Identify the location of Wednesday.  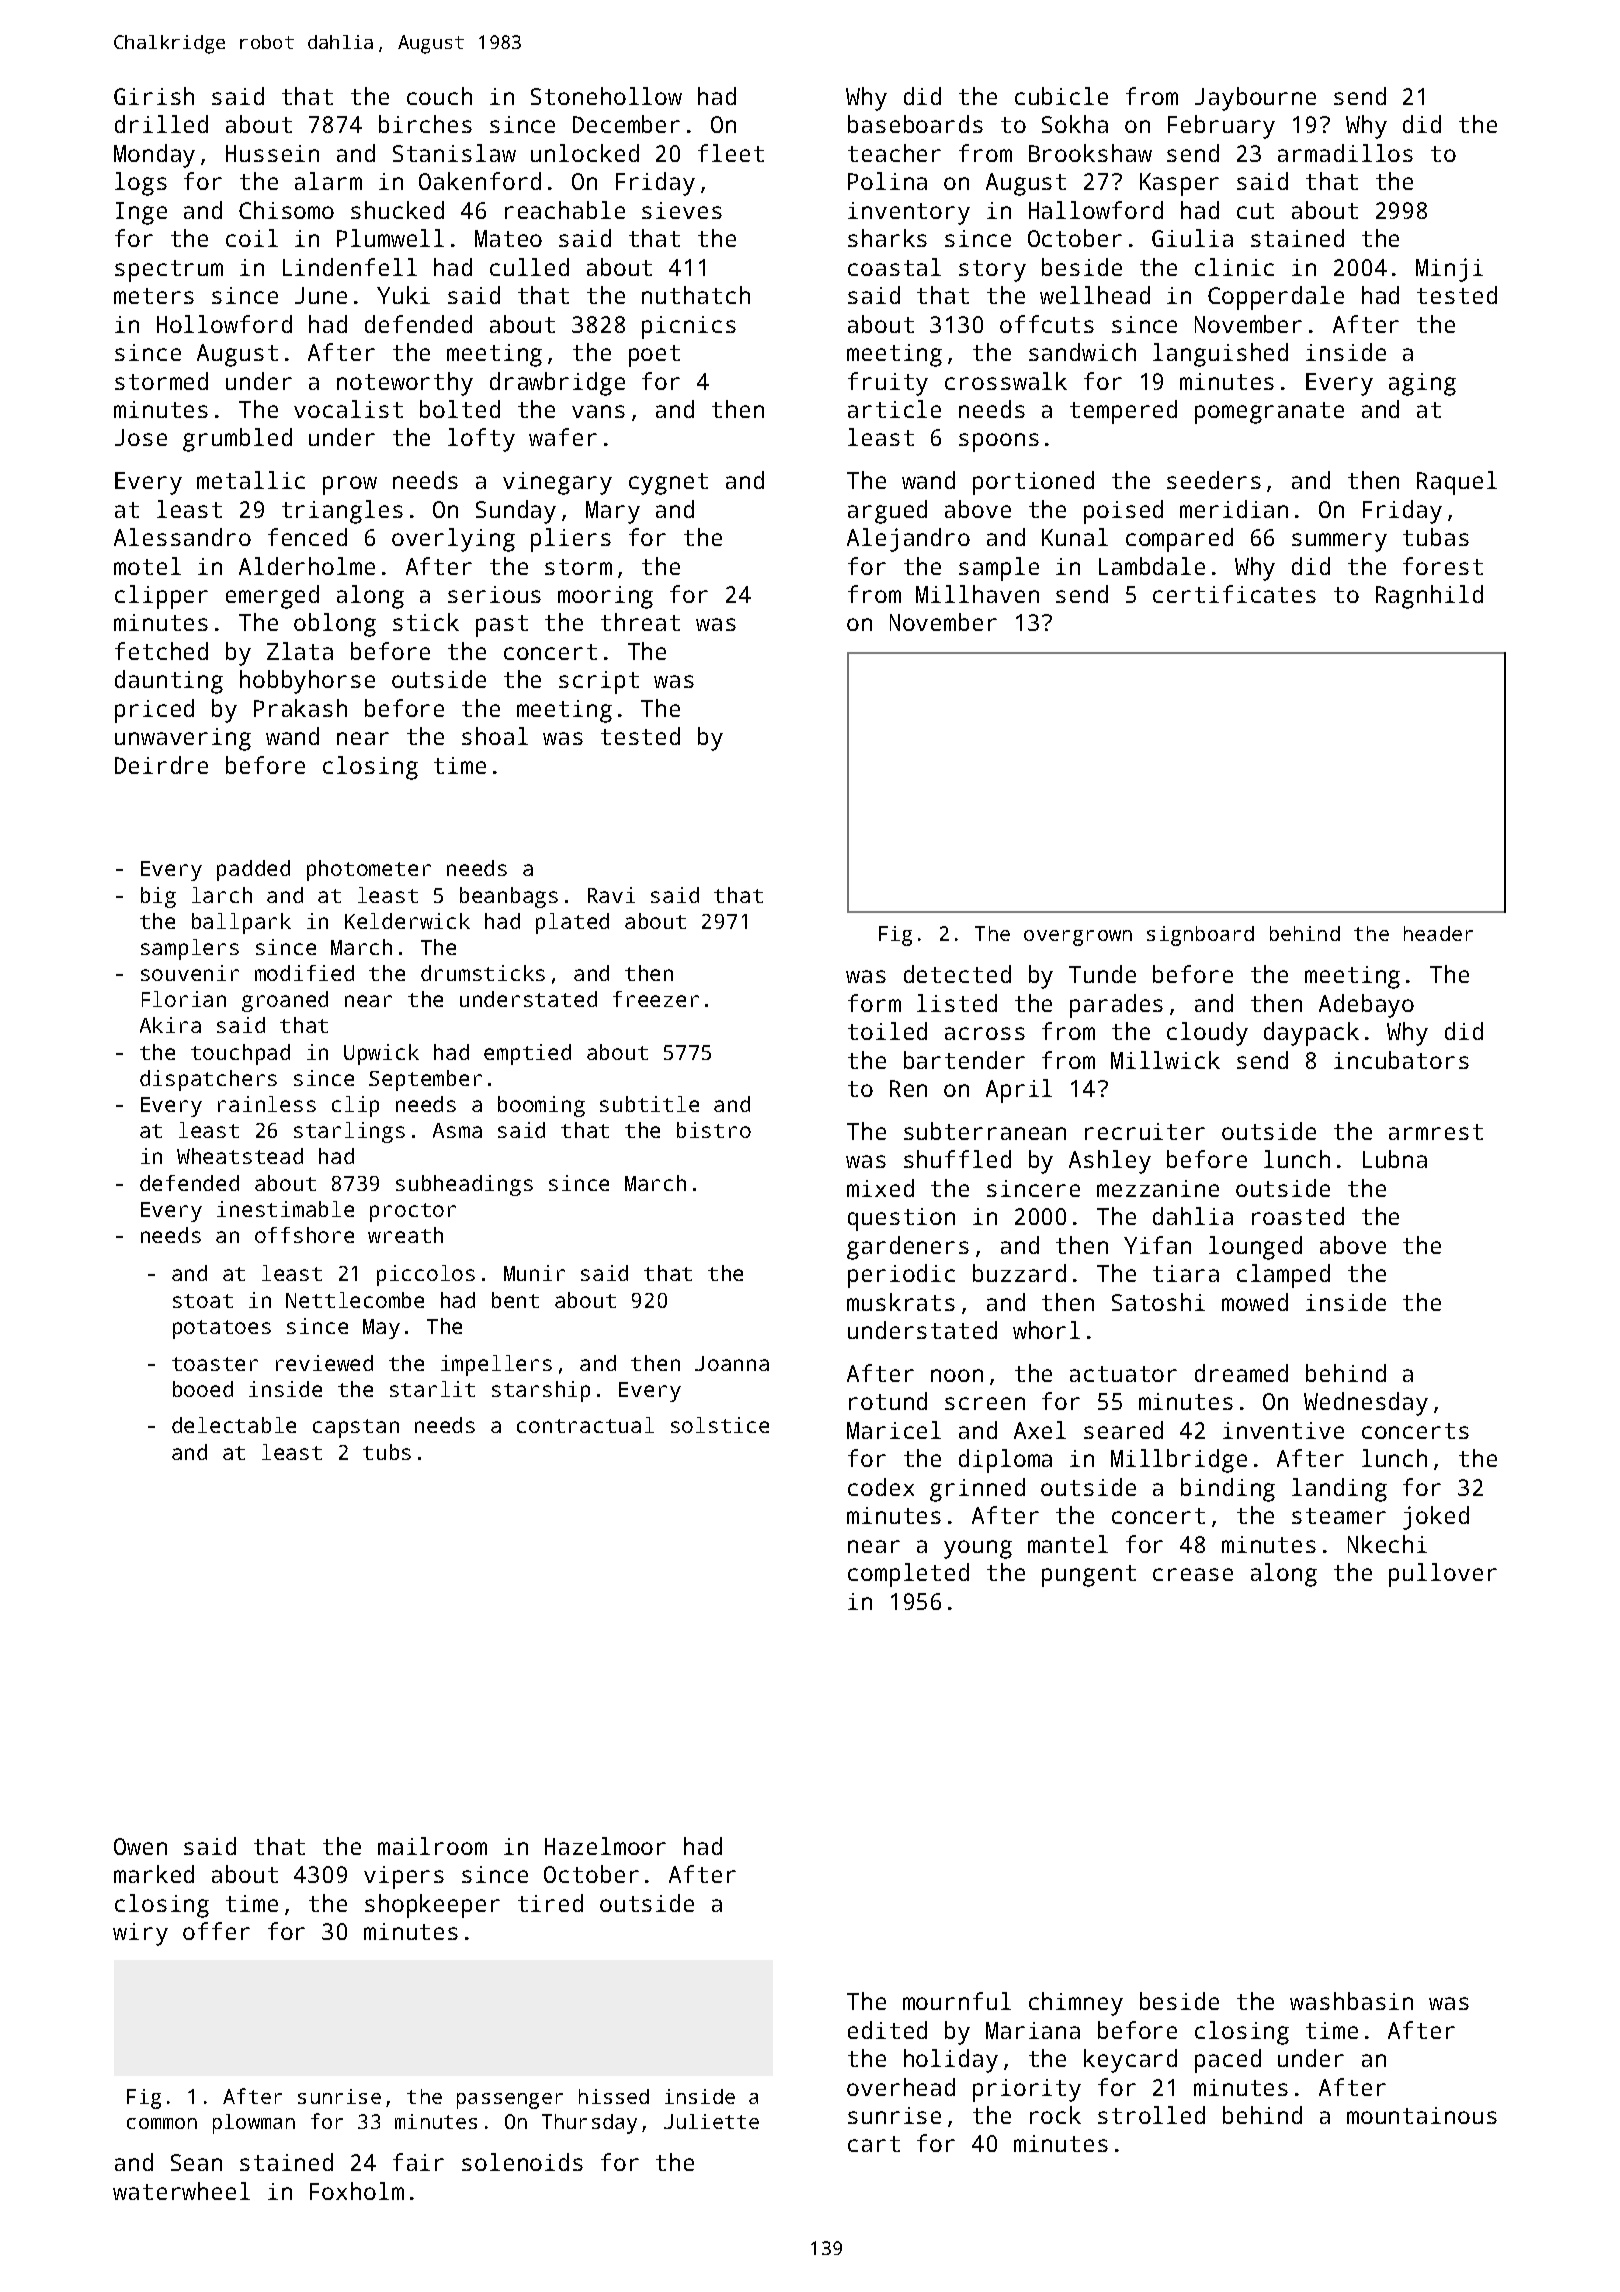
(1366, 1404).
